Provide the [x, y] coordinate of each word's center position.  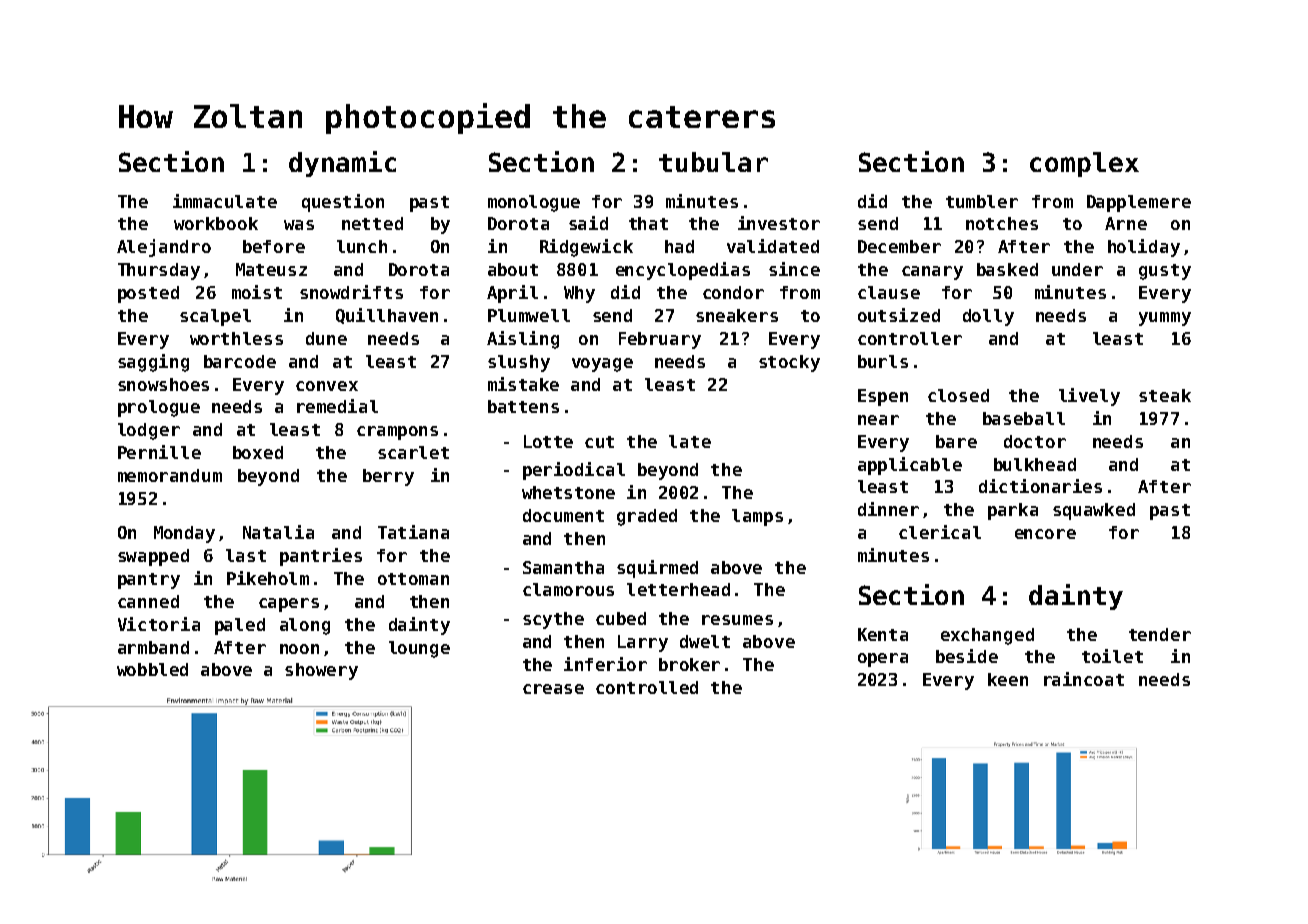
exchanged [987, 636]
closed [958, 395]
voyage [602, 365]
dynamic [342, 164]
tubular [713, 162]
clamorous [568, 589]
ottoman [413, 579]
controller [910, 338]
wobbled [152, 669]
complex [1084, 164]
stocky [789, 363]
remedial [337, 406]
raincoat [1084, 679]
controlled [647, 687]
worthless [236, 338]
